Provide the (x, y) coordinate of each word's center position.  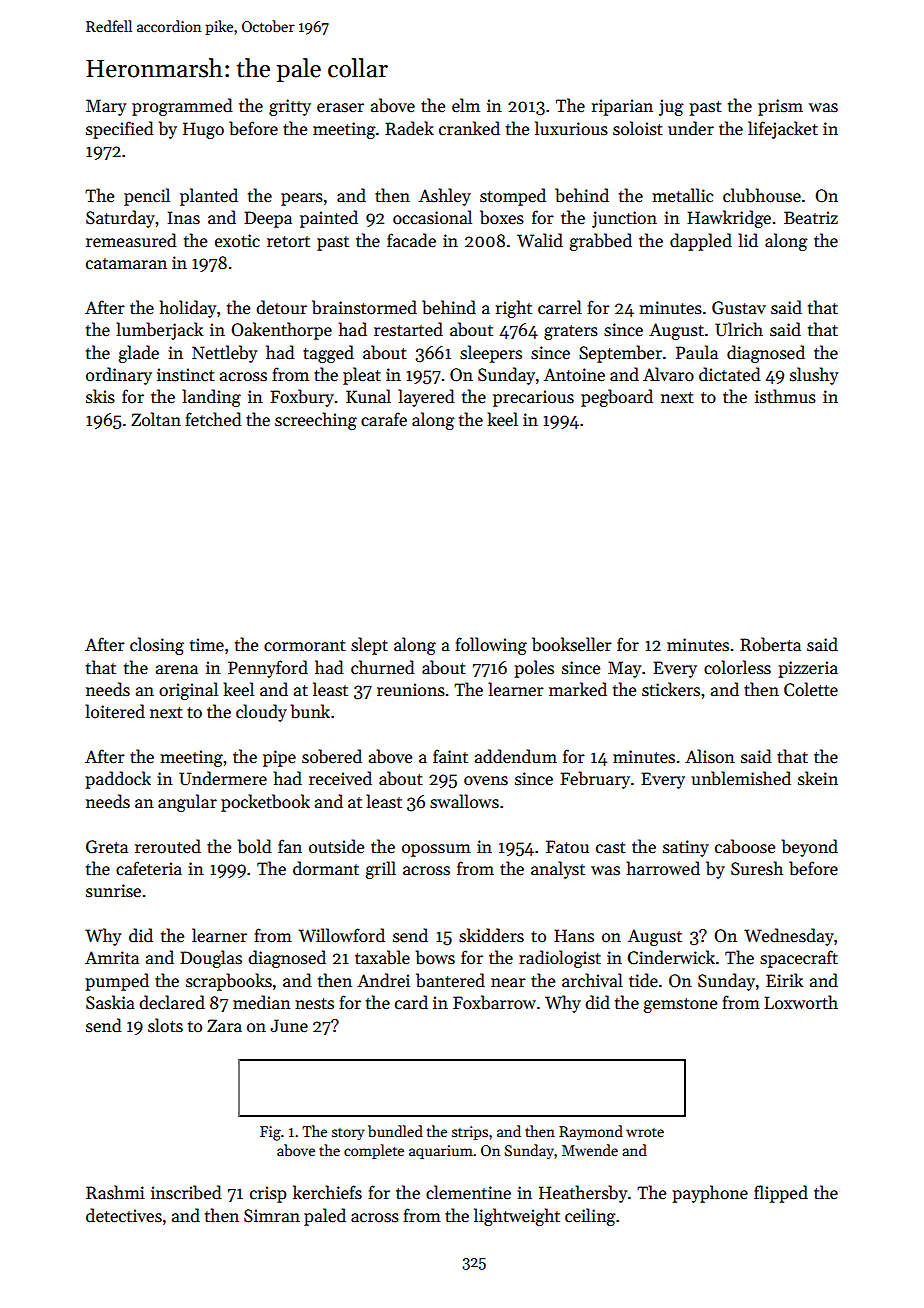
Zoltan (156, 419)
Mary (106, 107)
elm (466, 105)
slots (165, 1025)
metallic (682, 195)
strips (470, 1133)
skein (818, 778)
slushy (814, 376)
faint (450, 756)
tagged (328, 354)
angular (187, 803)
